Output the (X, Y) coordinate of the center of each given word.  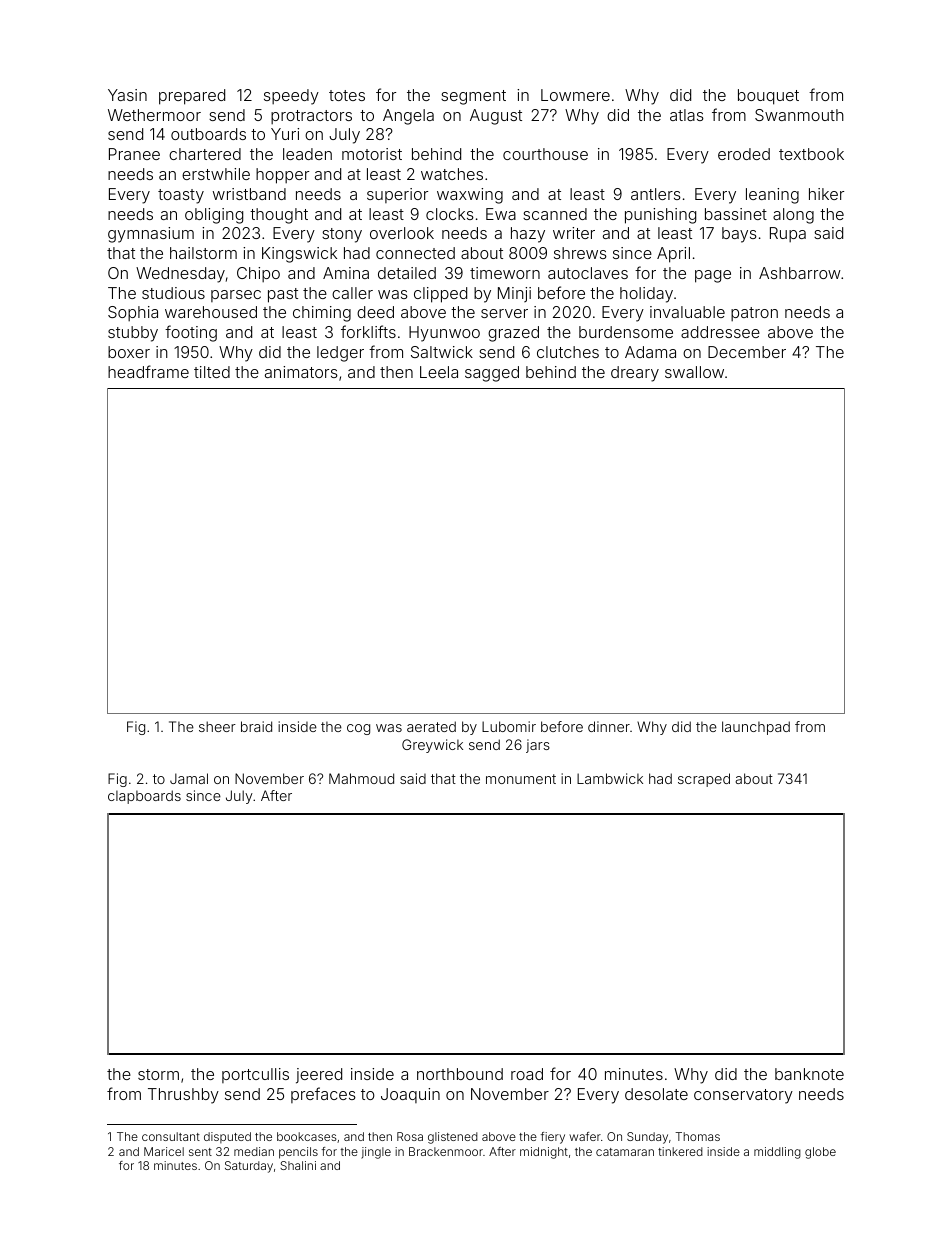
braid (256, 726)
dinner (609, 726)
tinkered (680, 1151)
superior (397, 195)
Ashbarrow (800, 273)
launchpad (756, 728)
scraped (704, 780)
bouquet (768, 97)
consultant (171, 1136)
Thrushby (183, 1096)
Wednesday (180, 275)
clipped (440, 295)
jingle (376, 1153)
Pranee (134, 154)
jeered (319, 1076)
